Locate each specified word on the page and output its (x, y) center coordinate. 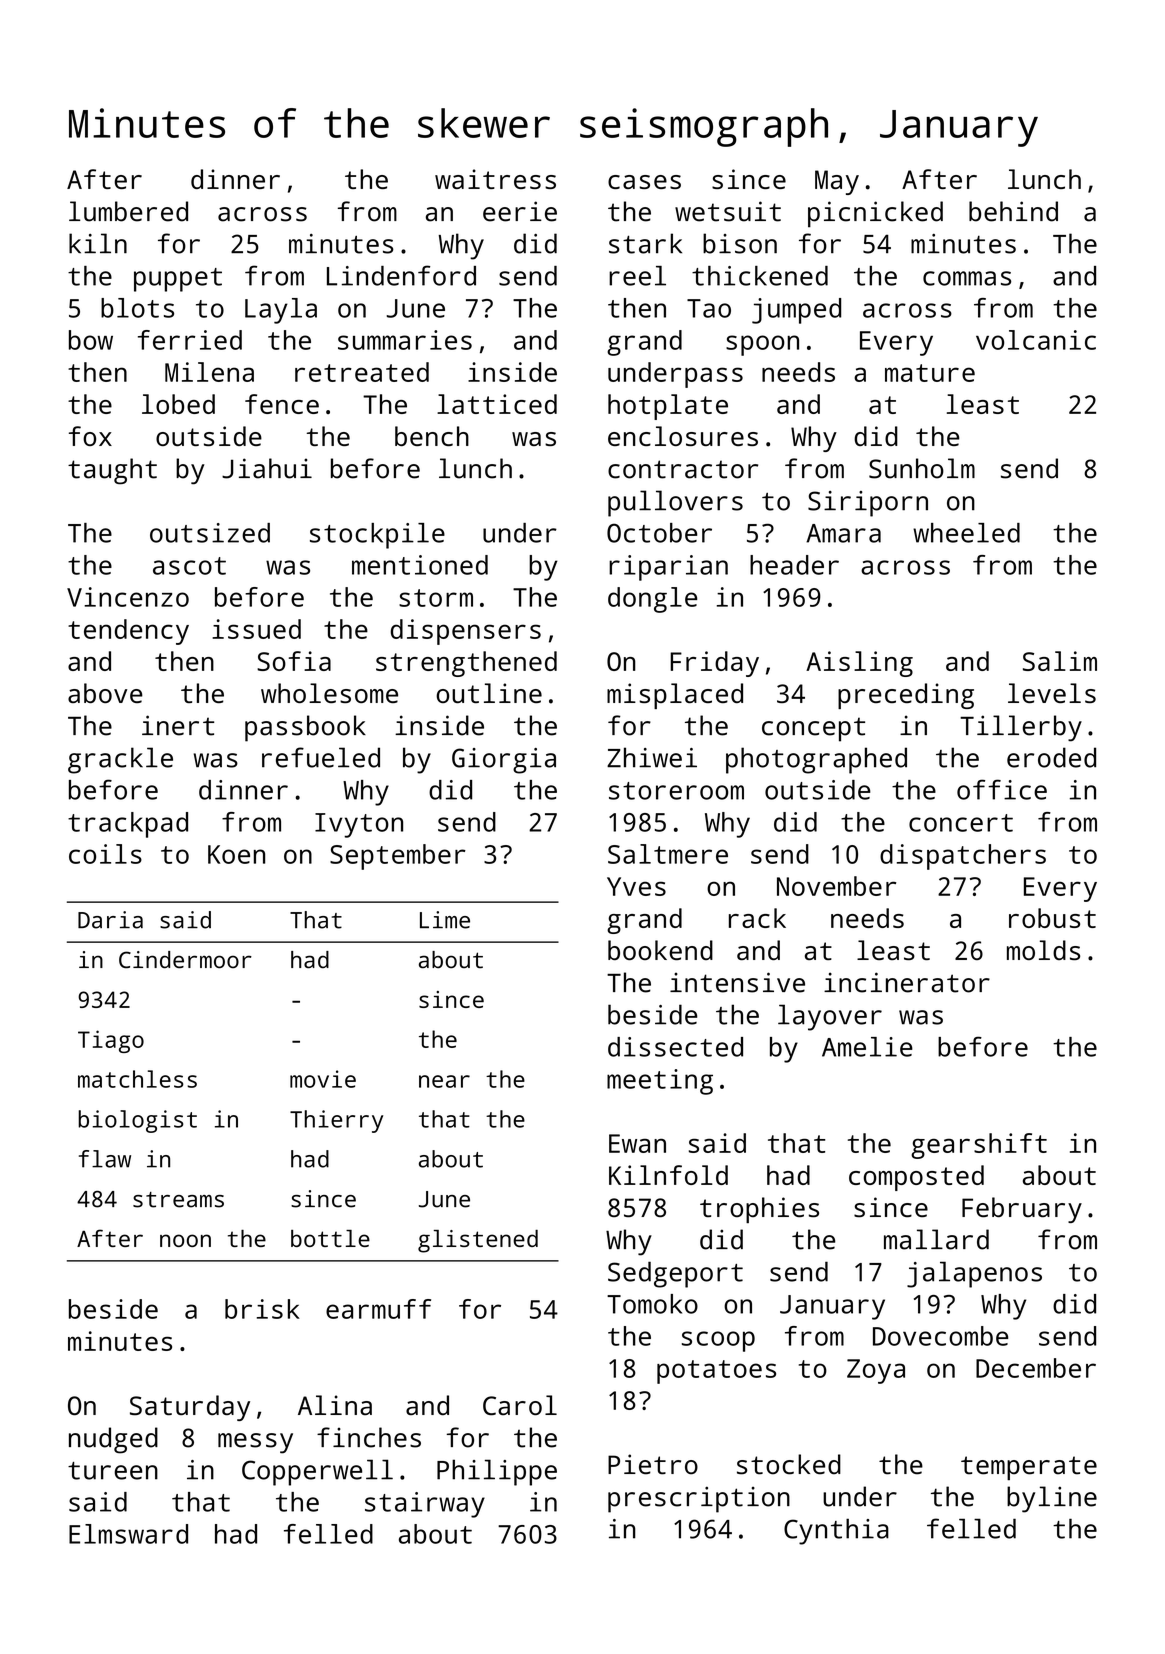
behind (1013, 211)
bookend (660, 950)
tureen (113, 1471)
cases (644, 182)
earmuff (378, 1309)
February (1022, 1210)
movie (323, 1079)
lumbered (128, 211)
